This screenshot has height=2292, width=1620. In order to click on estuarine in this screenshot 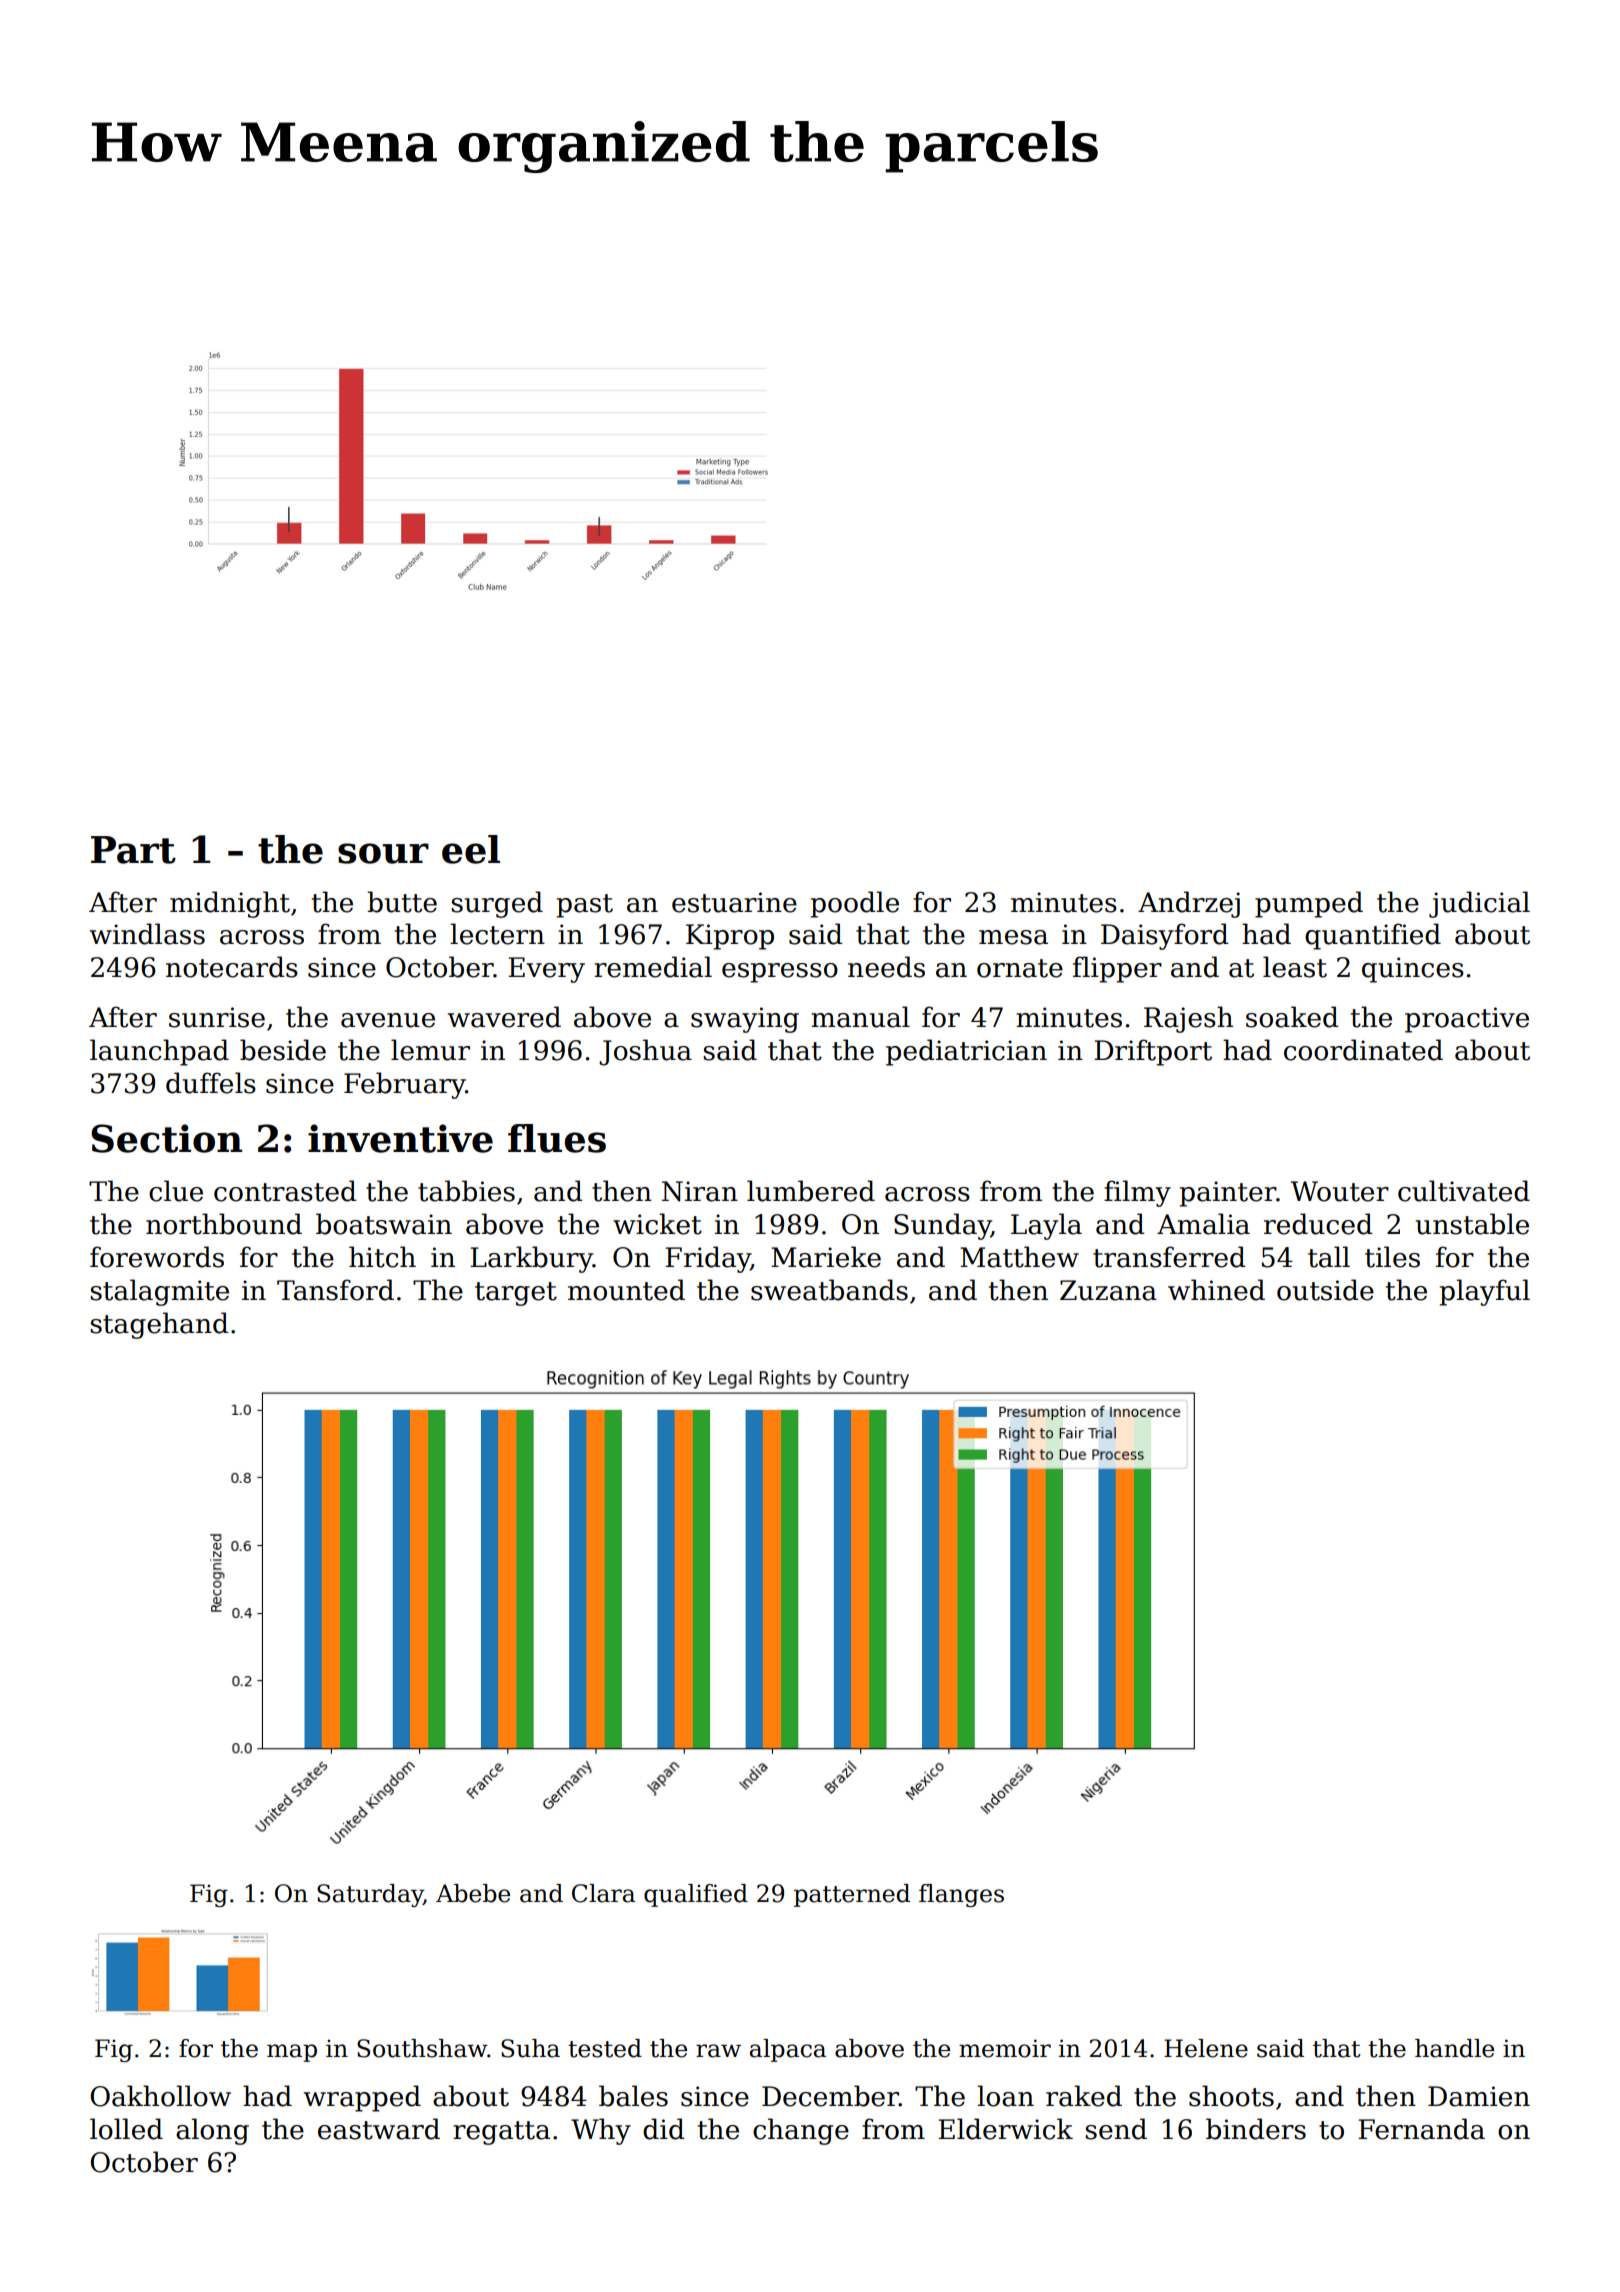, I will do `click(734, 902)`.
